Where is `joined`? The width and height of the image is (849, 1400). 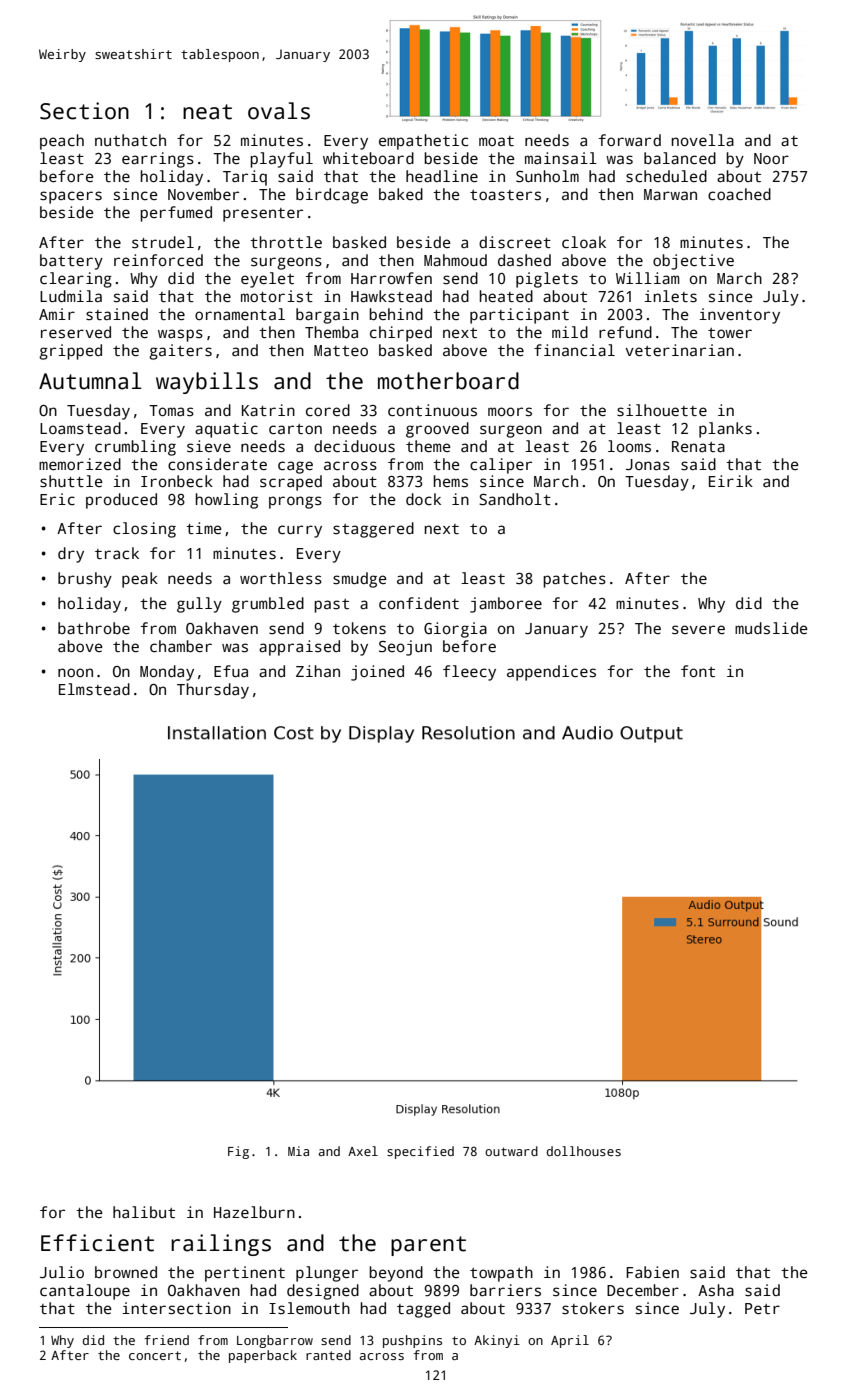 joined is located at coordinates (377, 673).
